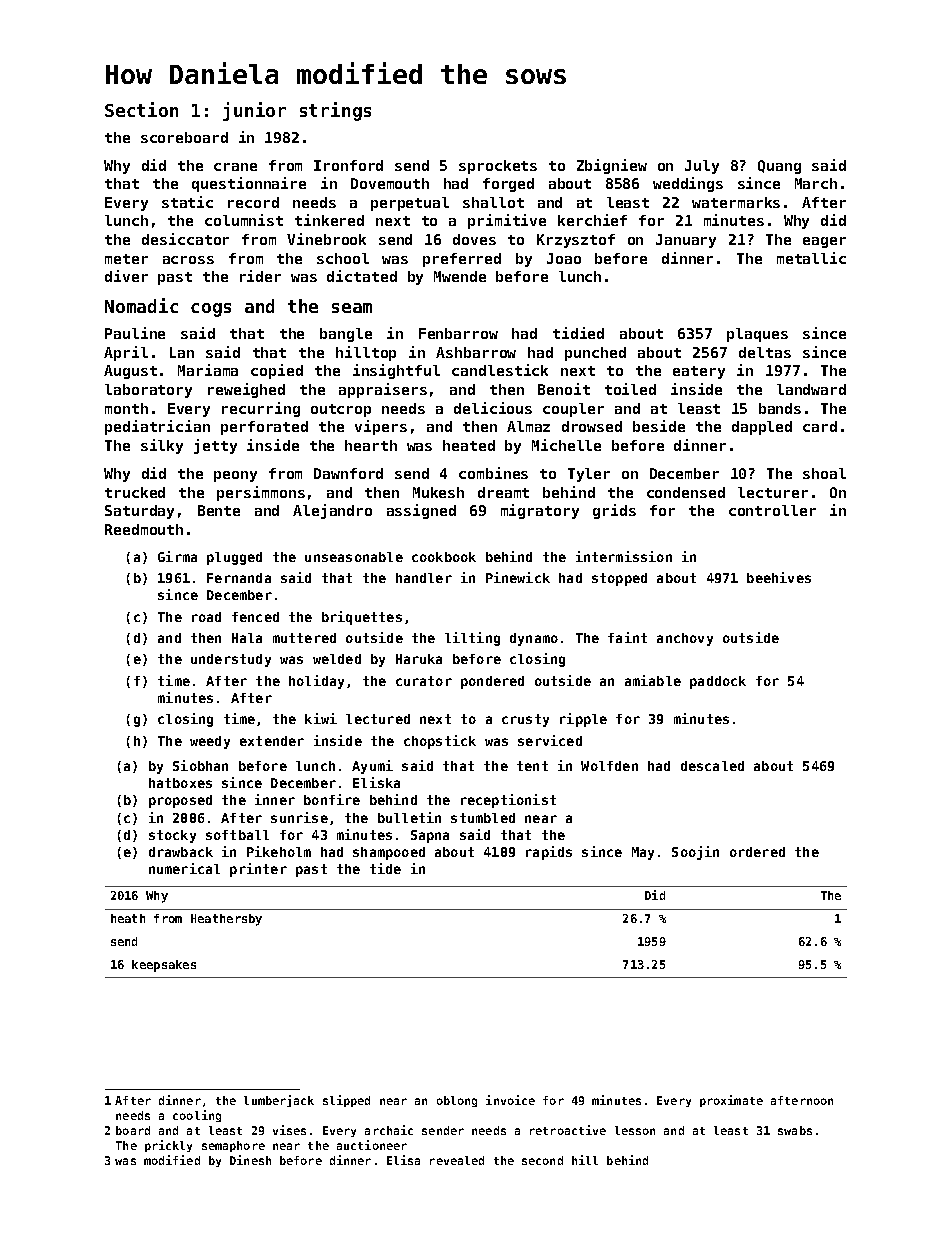 Image resolution: width=952 pixels, height=1233 pixels. Describe the element at coordinates (385, 868) in the screenshot. I see `tide` at that location.
